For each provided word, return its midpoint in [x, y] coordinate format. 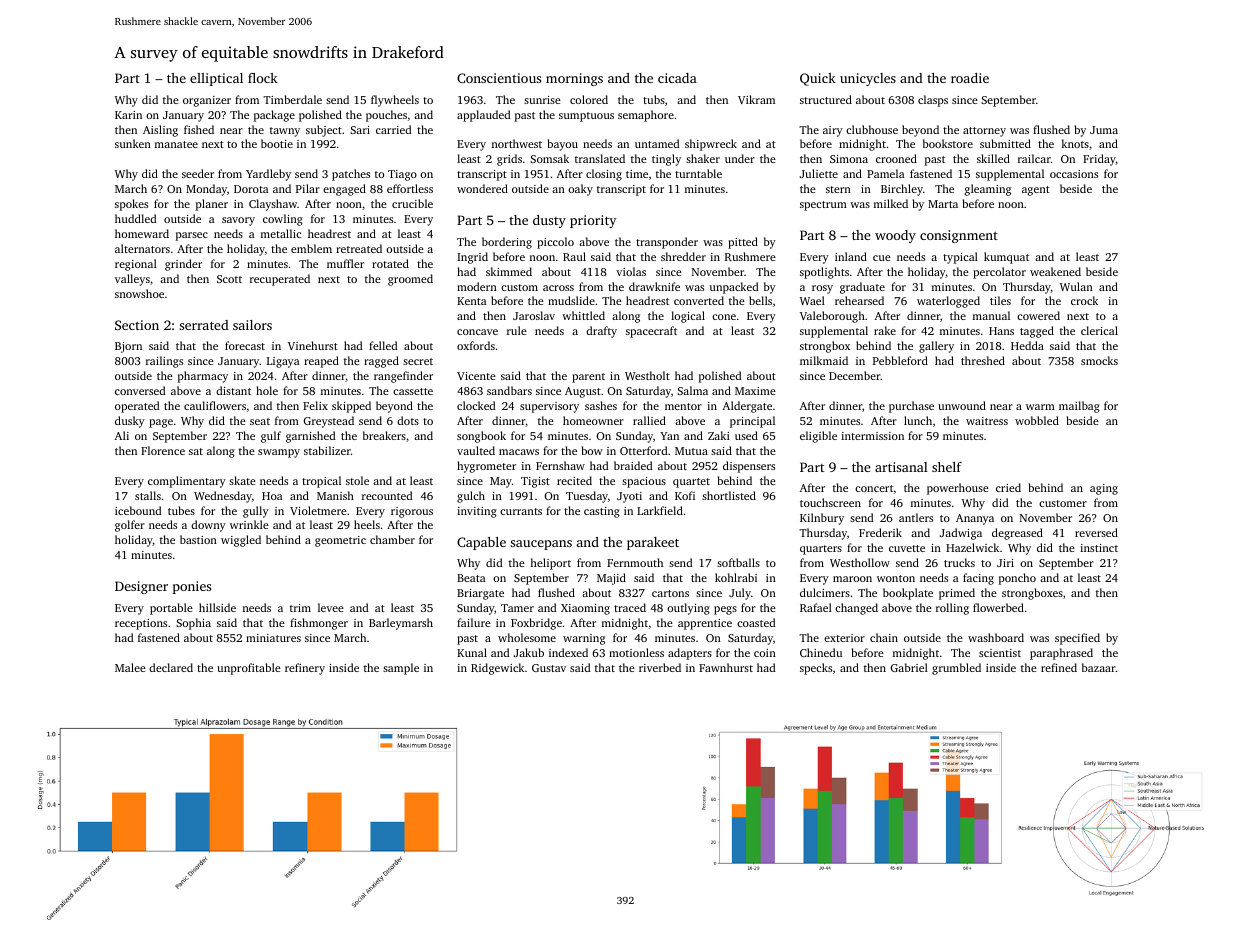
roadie [970, 78]
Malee [130, 667]
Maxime [755, 391]
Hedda [1027, 345]
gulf [271, 437]
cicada [677, 78]
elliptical [216, 79]
